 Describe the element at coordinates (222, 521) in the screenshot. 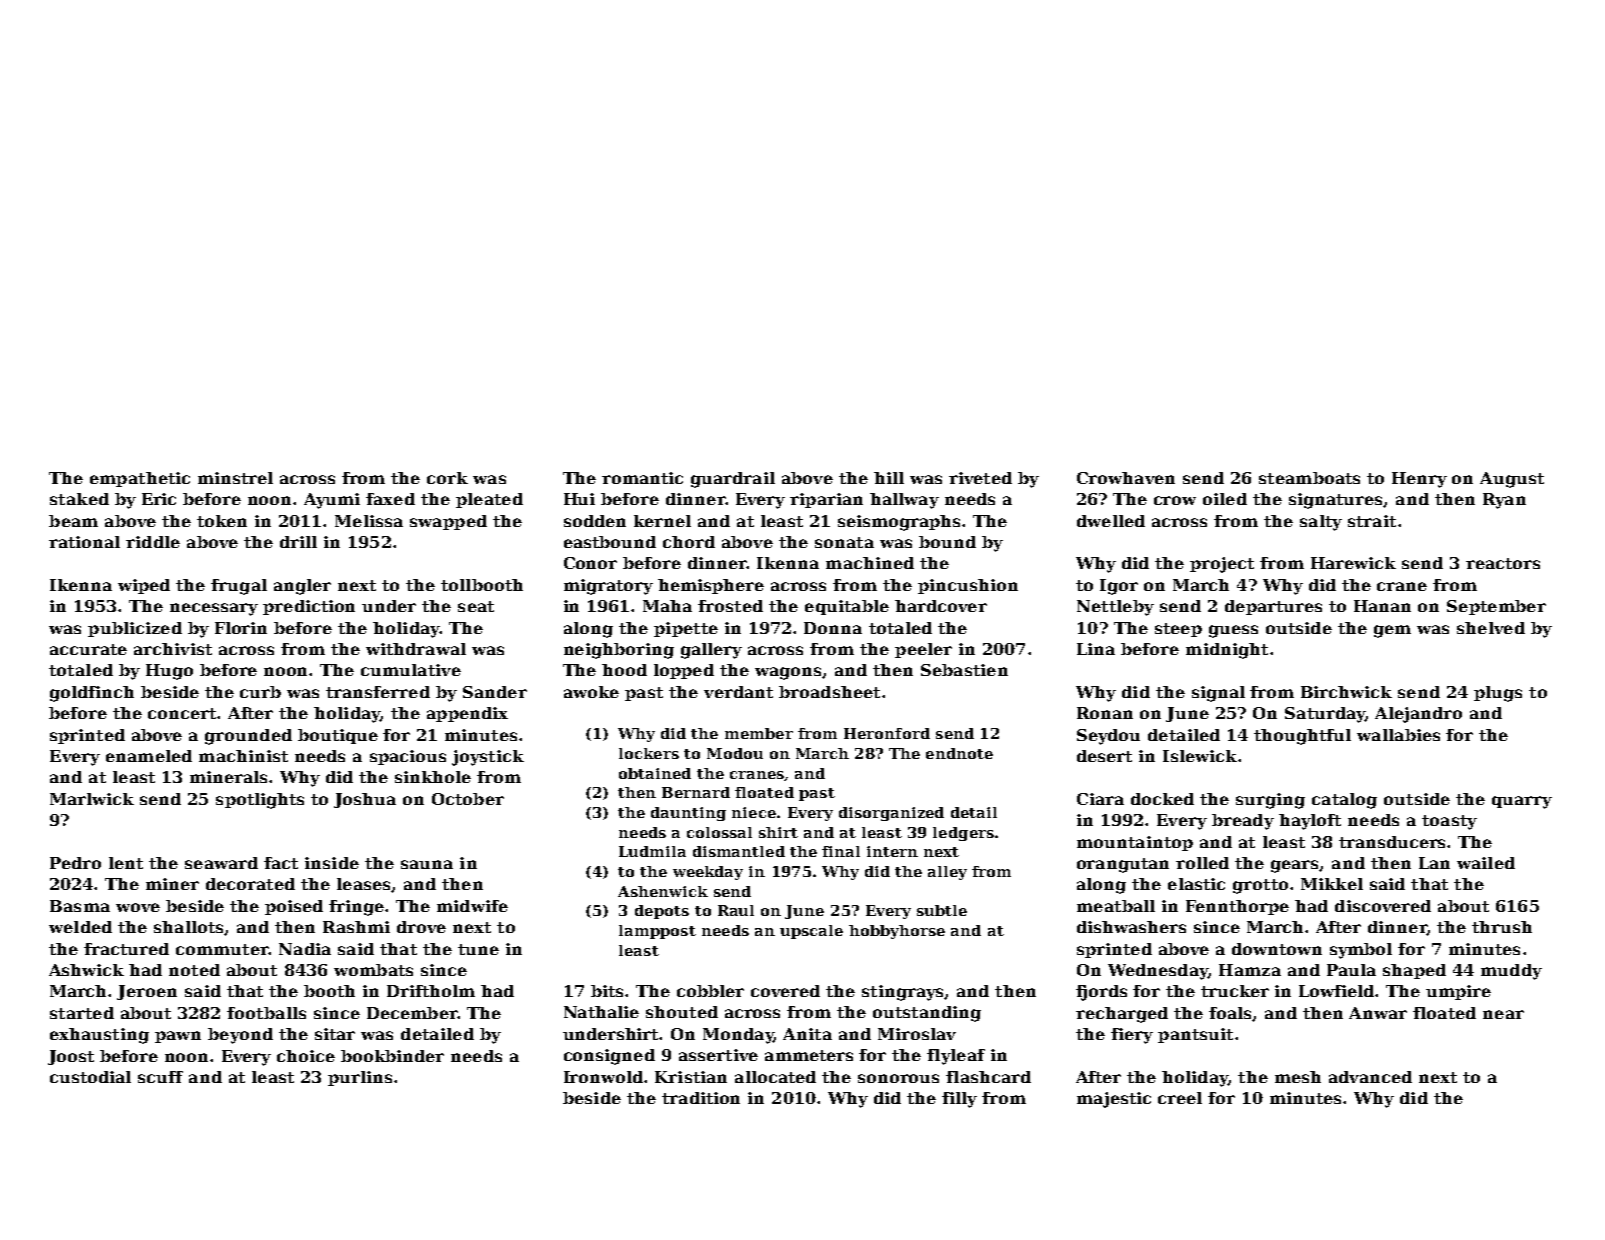

I see `token` at that location.
